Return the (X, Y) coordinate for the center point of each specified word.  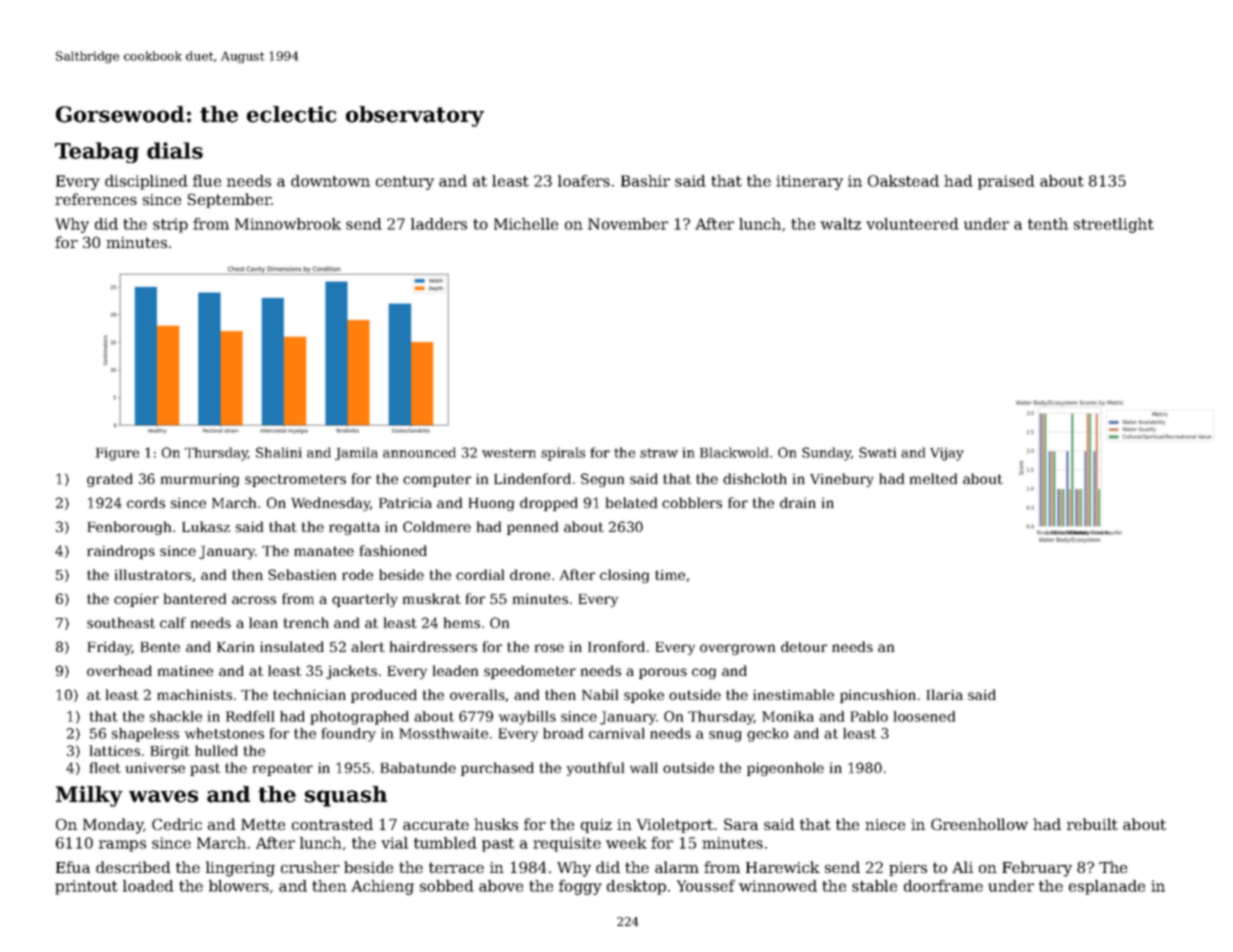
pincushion (878, 696)
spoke (644, 696)
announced (419, 452)
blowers (239, 886)
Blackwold (734, 452)
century (405, 183)
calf (173, 622)
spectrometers (295, 480)
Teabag (97, 152)
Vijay (947, 454)
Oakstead (903, 181)
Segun (602, 480)
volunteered (912, 224)
